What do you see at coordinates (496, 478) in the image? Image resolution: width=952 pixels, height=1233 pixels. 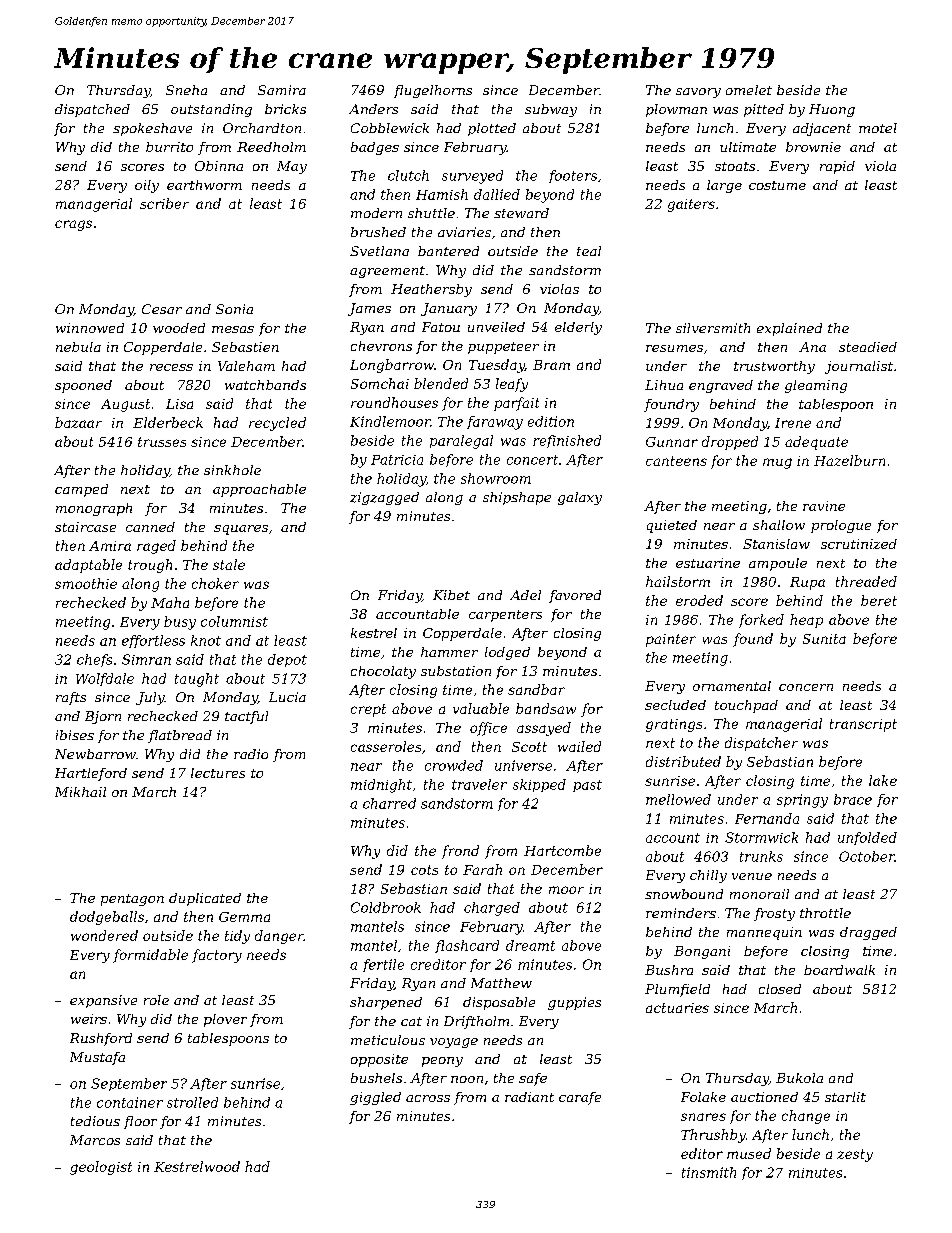 I see `showroom` at bounding box center [496, 478].
